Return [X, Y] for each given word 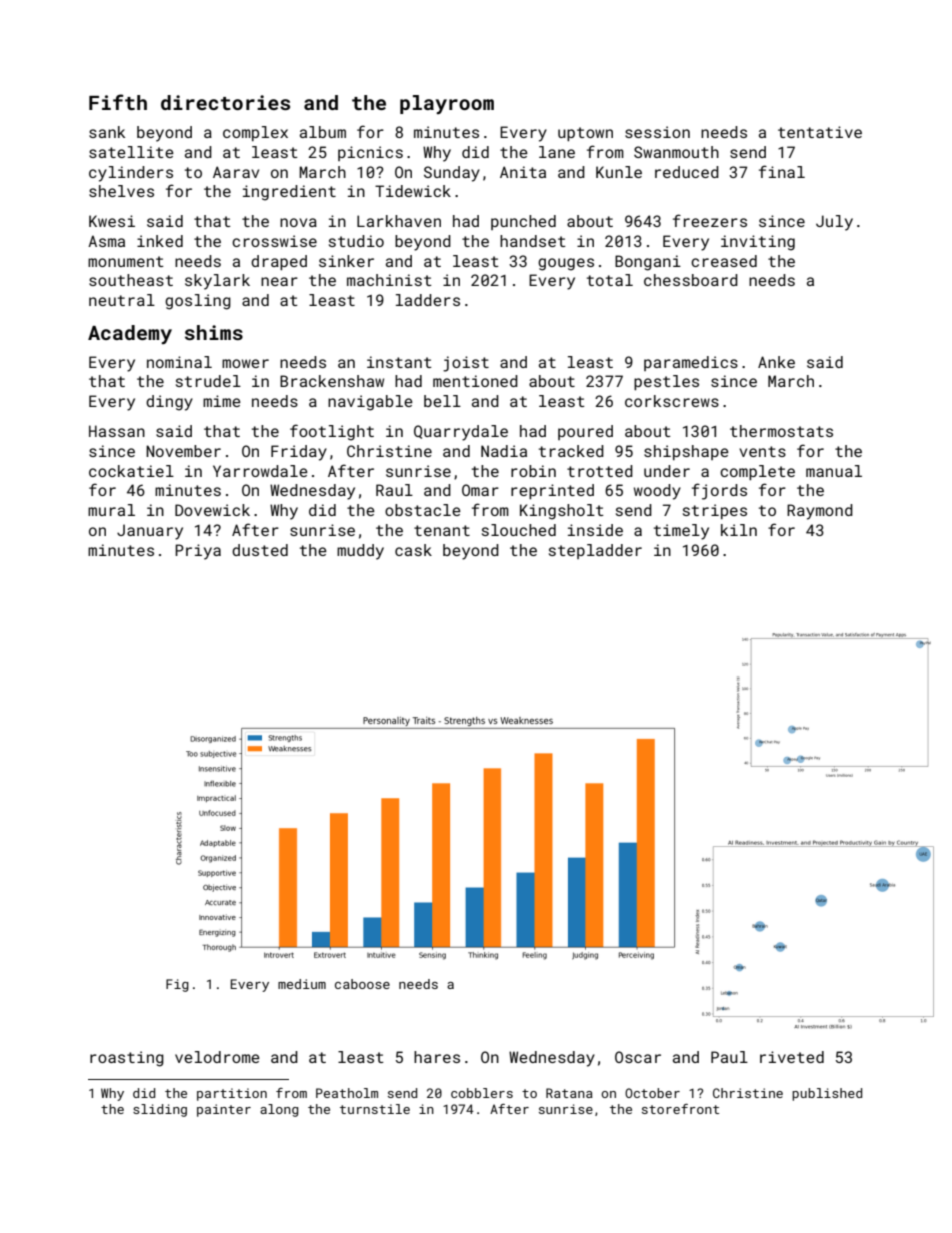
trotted [600, 471]
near [279, 281]
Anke [776, 362]
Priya [198, 552]
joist [466, 364]
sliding [160, 1110]
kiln [739, 530]
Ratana [569, 1093]
